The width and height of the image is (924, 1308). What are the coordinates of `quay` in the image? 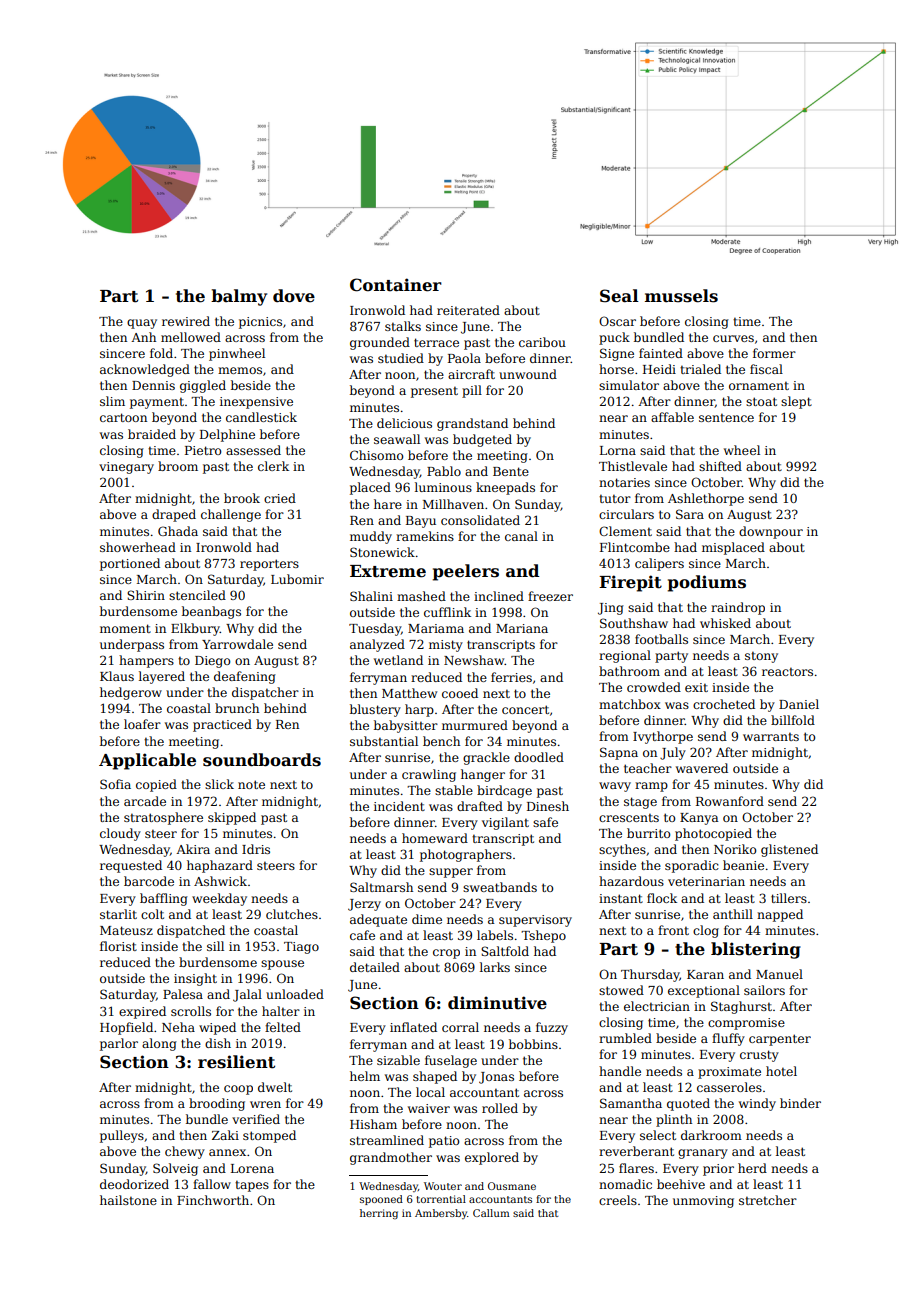 It's located at (142, 324).
